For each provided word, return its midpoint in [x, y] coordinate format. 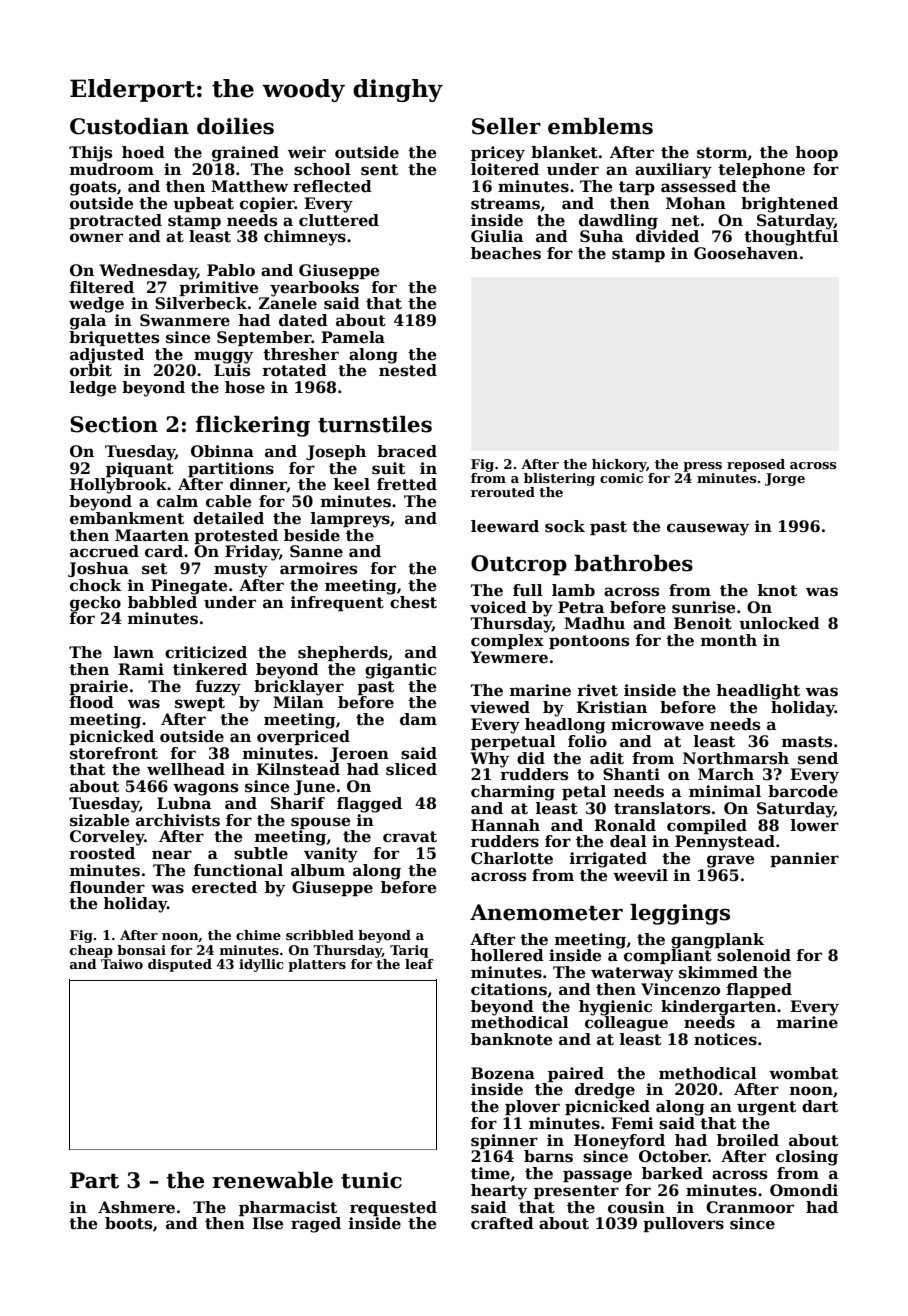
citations [509, 989]
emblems [600, 126]
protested [236, 536]
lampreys [350, 520]
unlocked [779, 623]
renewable [273, 1180]
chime [258, 935]
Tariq [409, 951]
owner [96, 238]
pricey [498, 154]
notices [725, 1039]
